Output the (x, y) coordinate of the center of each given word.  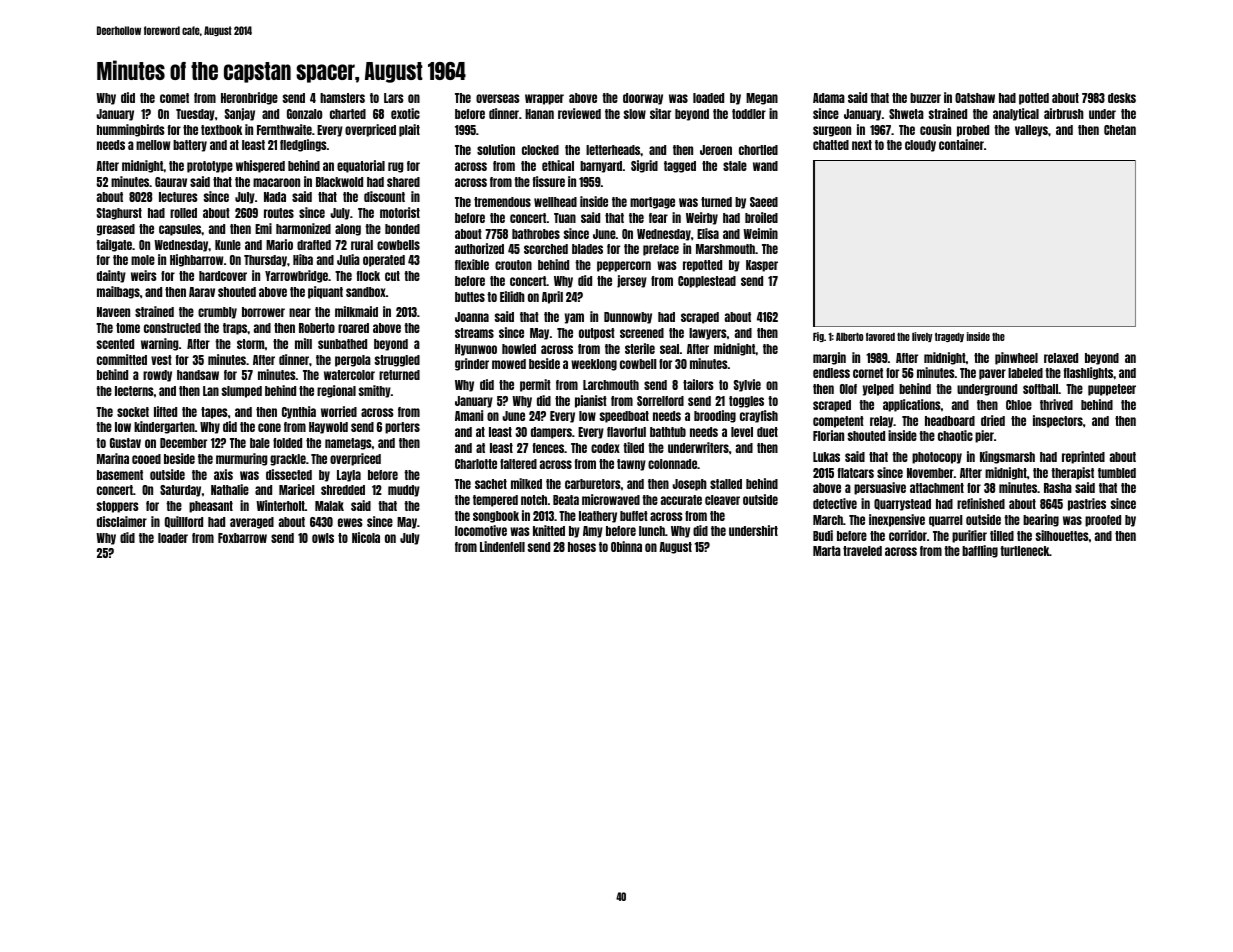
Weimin (760, 233)
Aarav (202, 292)
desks (1122, 98)
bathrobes (536, 234)
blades (587, 249)
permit (535, 385)
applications (912, 405)
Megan (762, 99)
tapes (214, 413)
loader (173, 538)
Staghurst (119, 214)
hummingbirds (131, 130)
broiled (761, 217)
